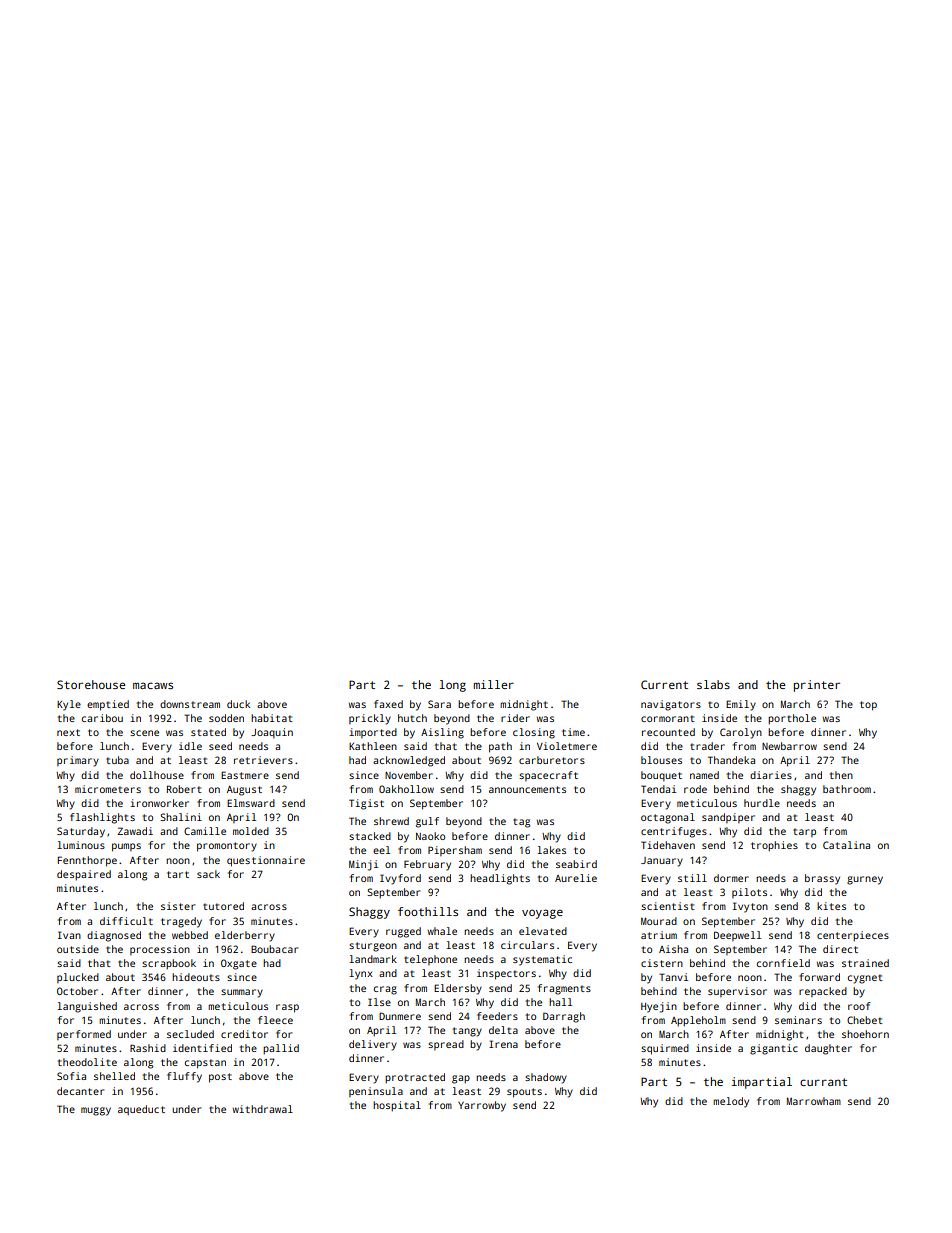 The width and height of the image is (952, 1233). What do you see at coordinates (817, 686) in the image?
I see `printer` at bounding box center [817, 686].
